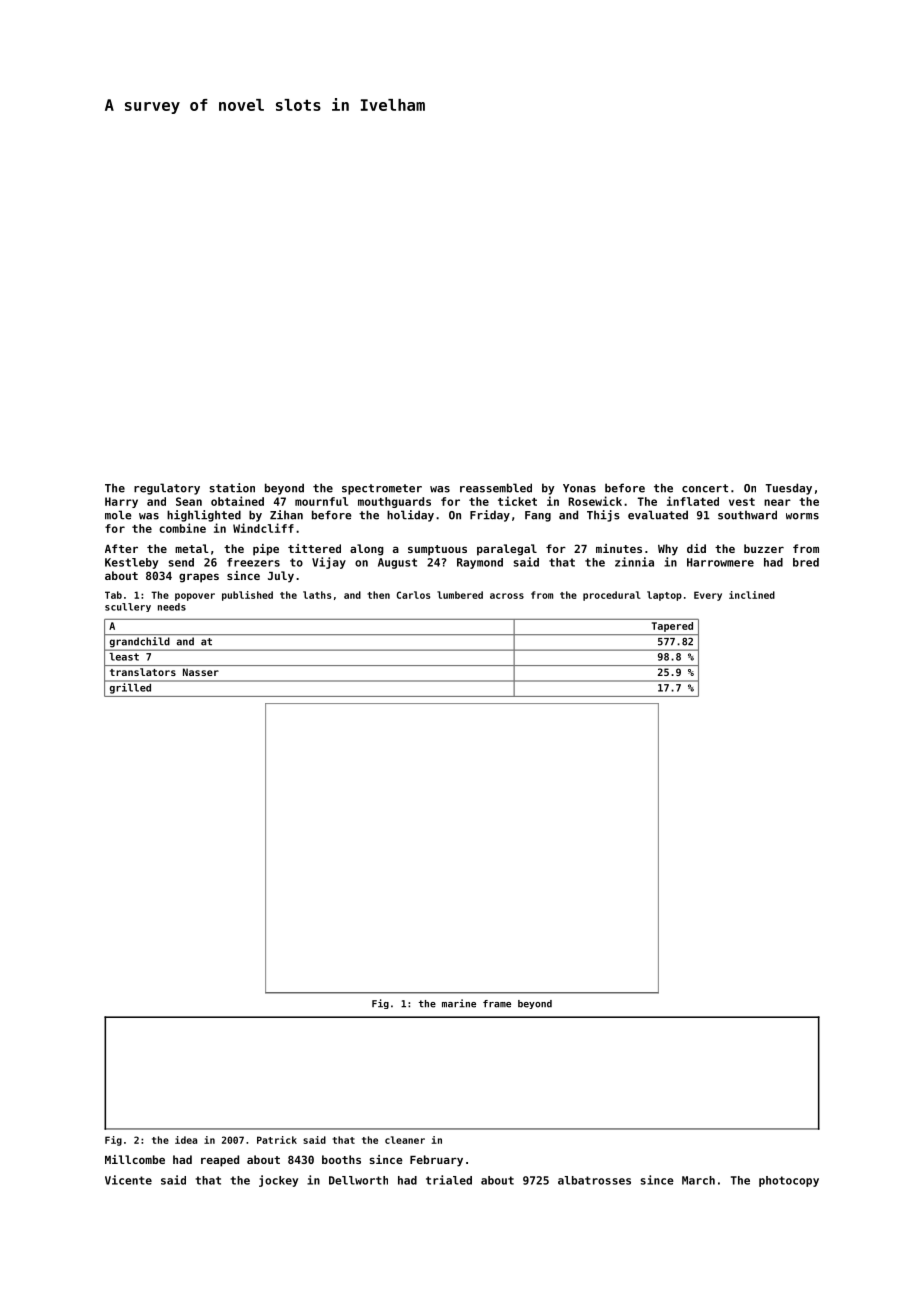 The image size is (924, 1308). What do you see at coordinates (802, 516) in the screenshot?
I see `worms` at bounding box center [802, 516].
